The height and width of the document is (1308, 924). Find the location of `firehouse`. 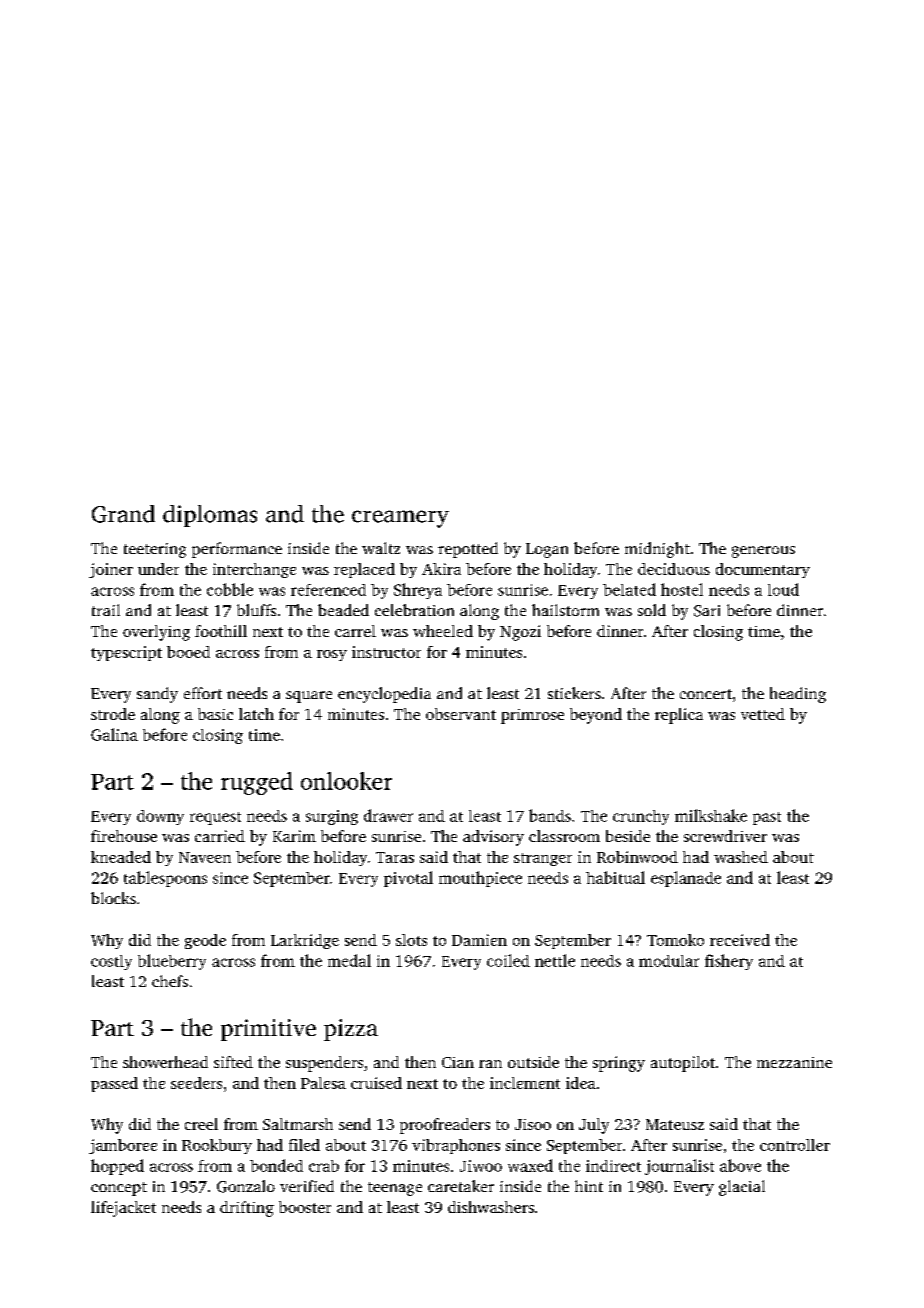

firehouse is located at coordinates (124, 836).
